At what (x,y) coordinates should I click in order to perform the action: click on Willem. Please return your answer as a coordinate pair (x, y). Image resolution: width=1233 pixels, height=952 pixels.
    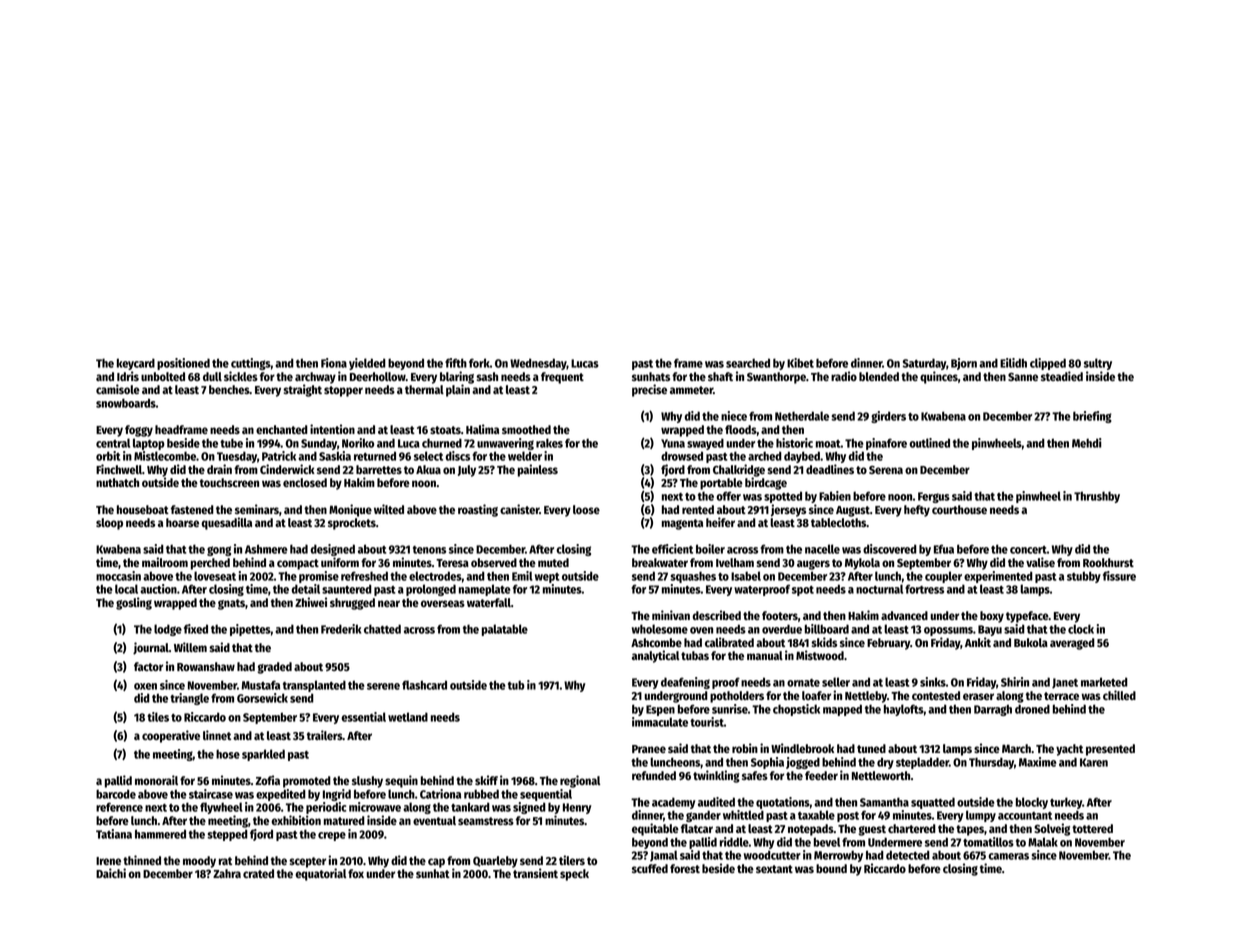
    Looking at the image, I should click on (190, 647).
